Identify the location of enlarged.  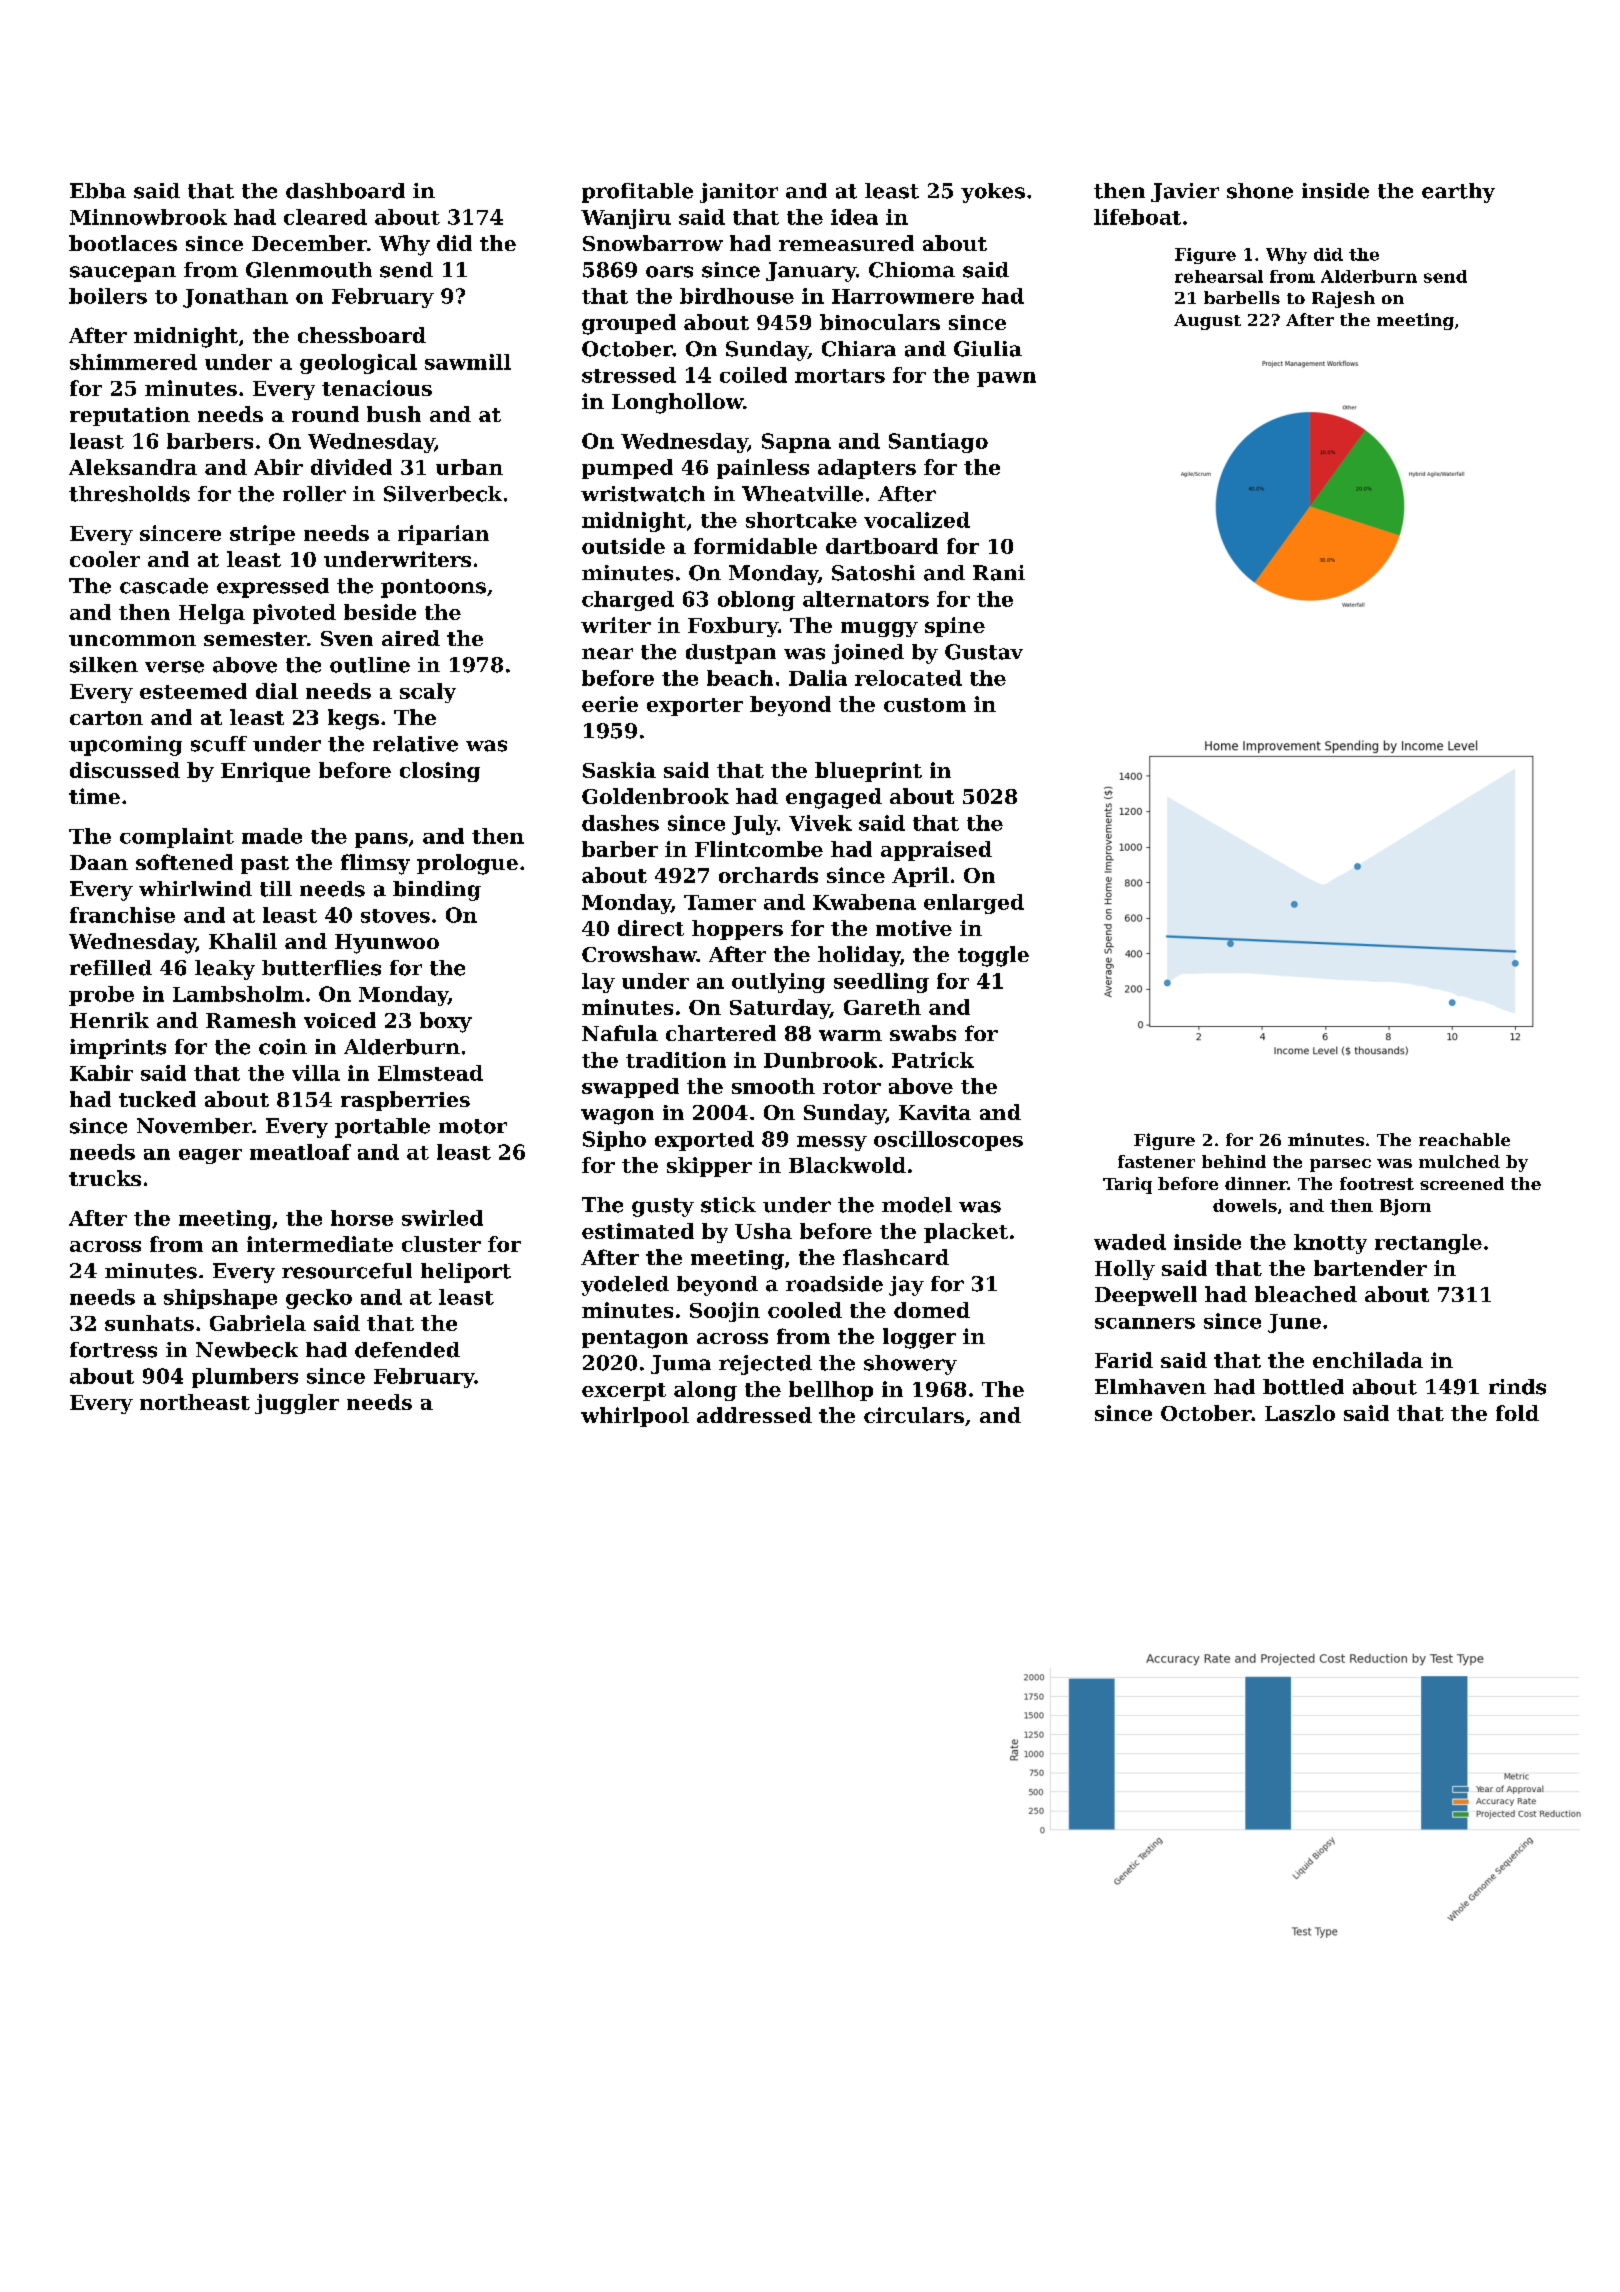
(974, 904).
